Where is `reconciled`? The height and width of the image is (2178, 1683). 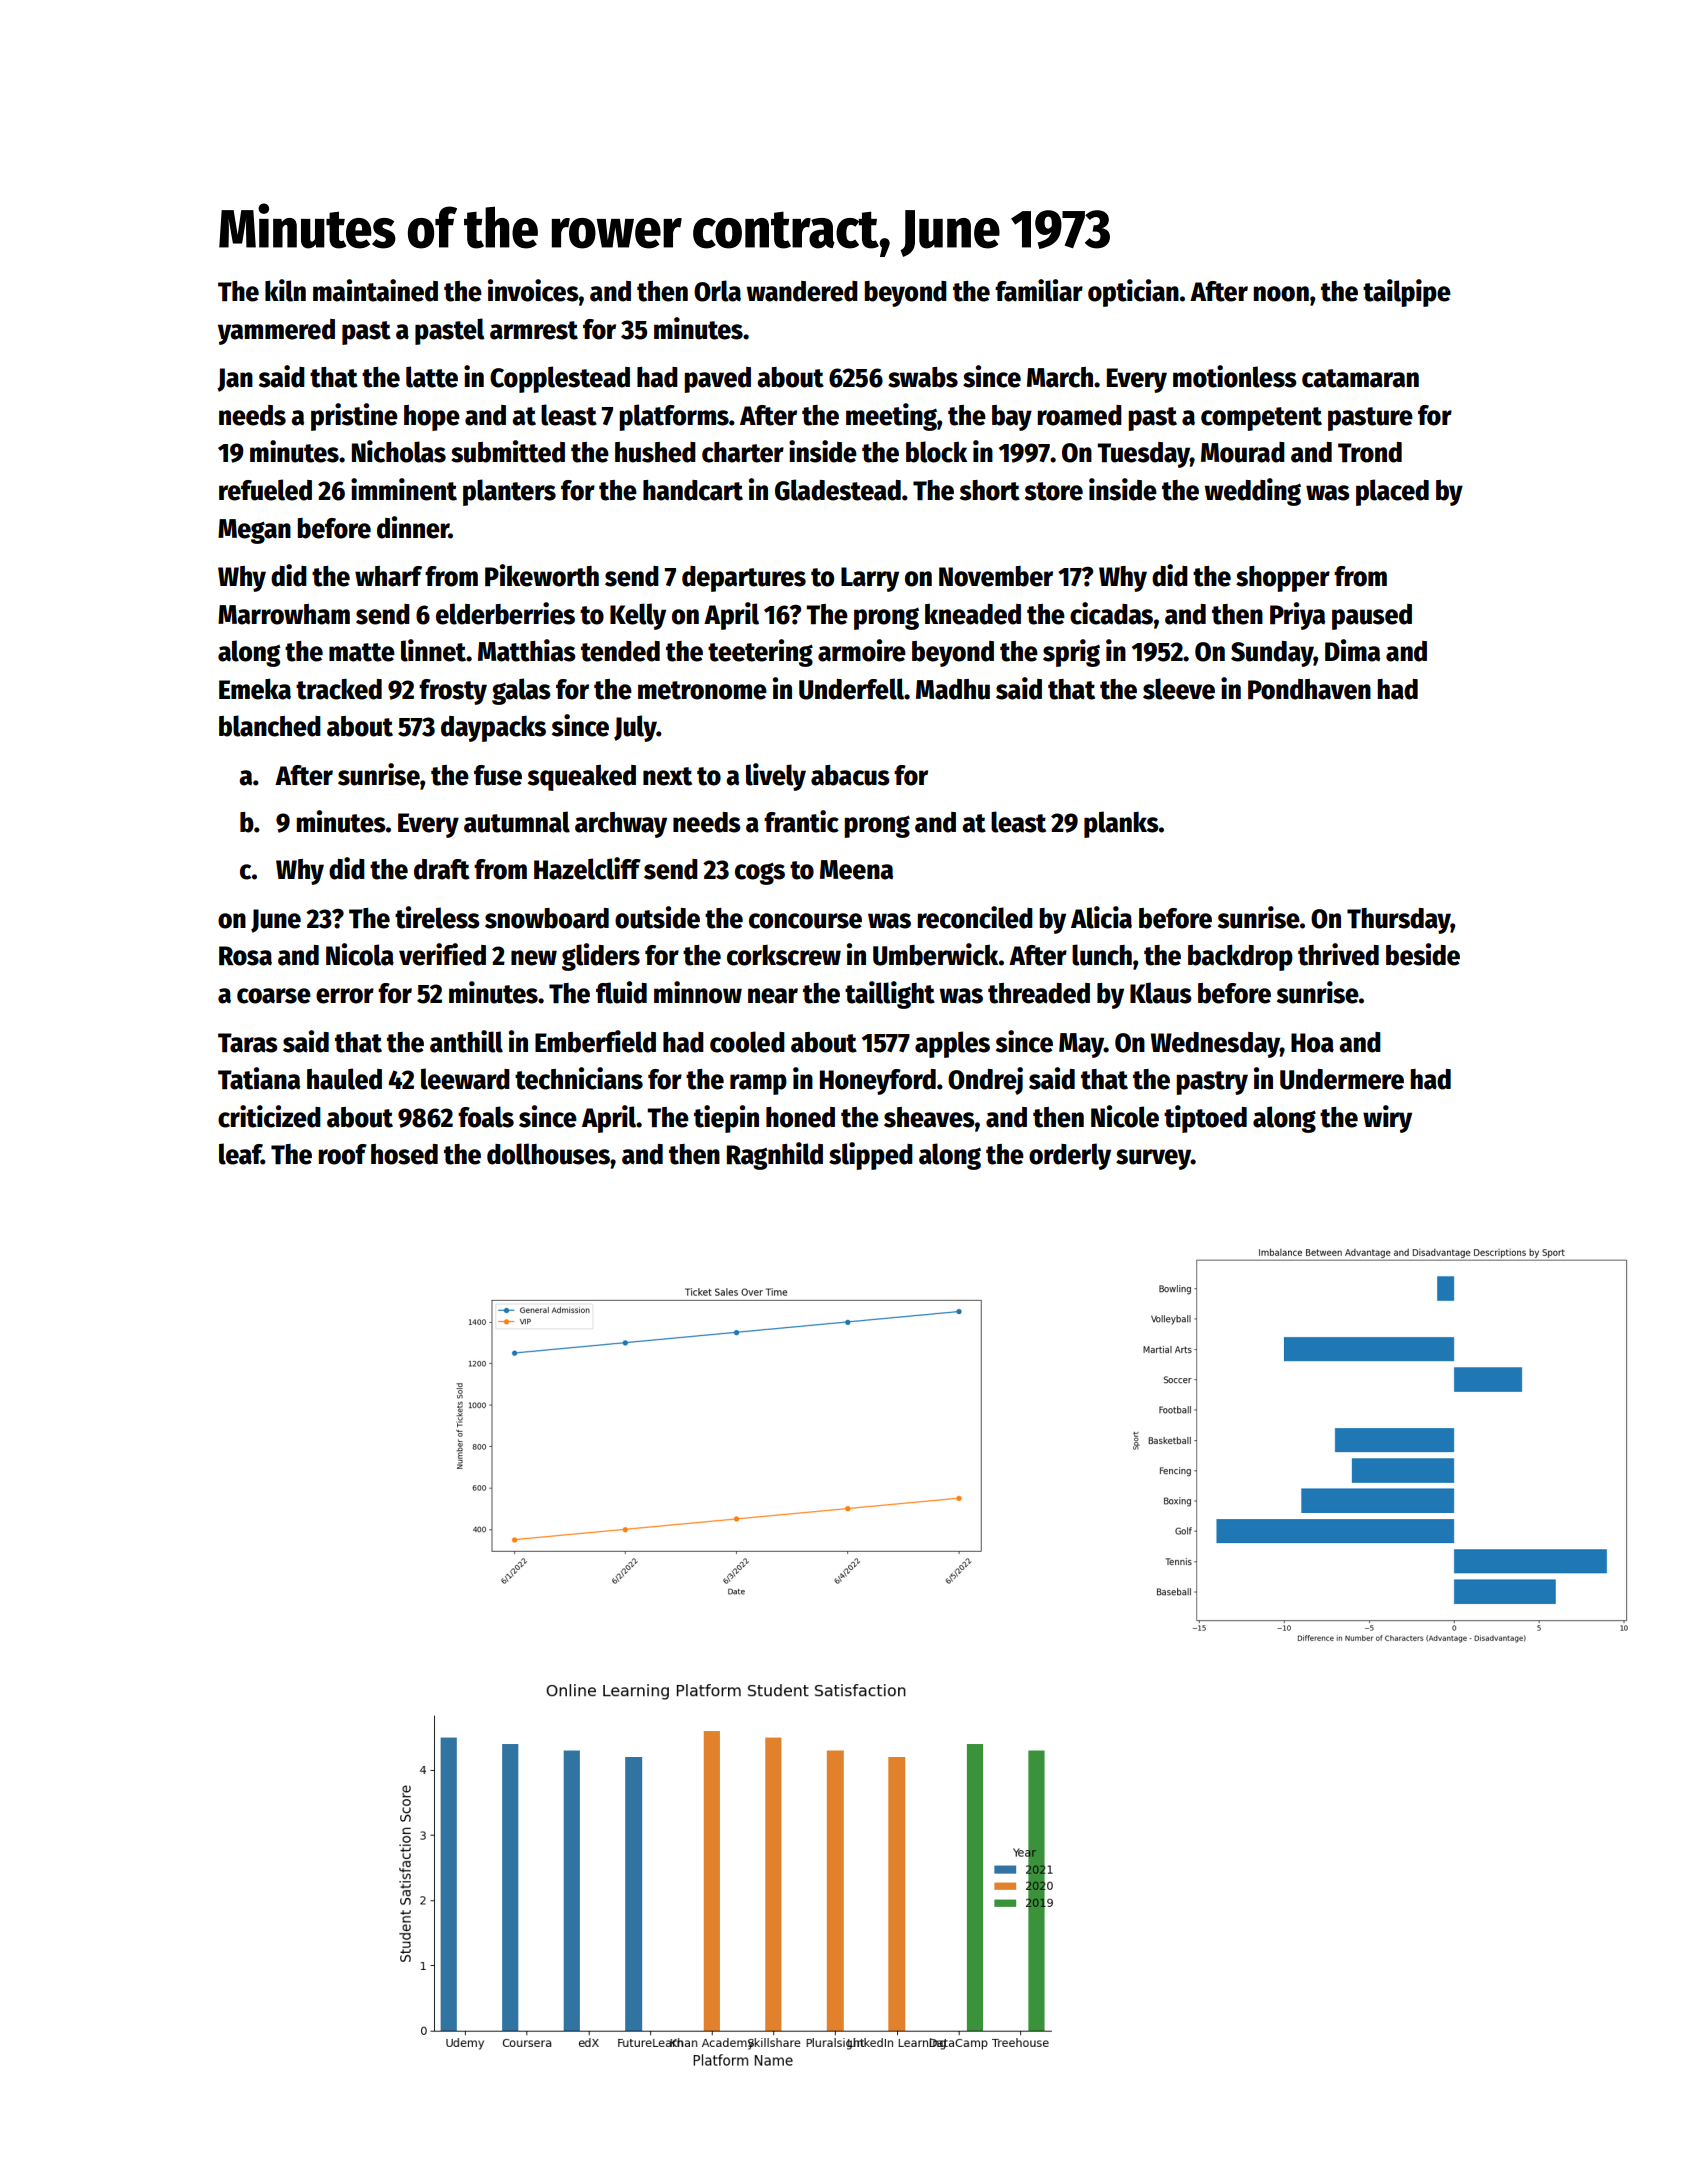 reconciled is located at coordinates (975, 917).
